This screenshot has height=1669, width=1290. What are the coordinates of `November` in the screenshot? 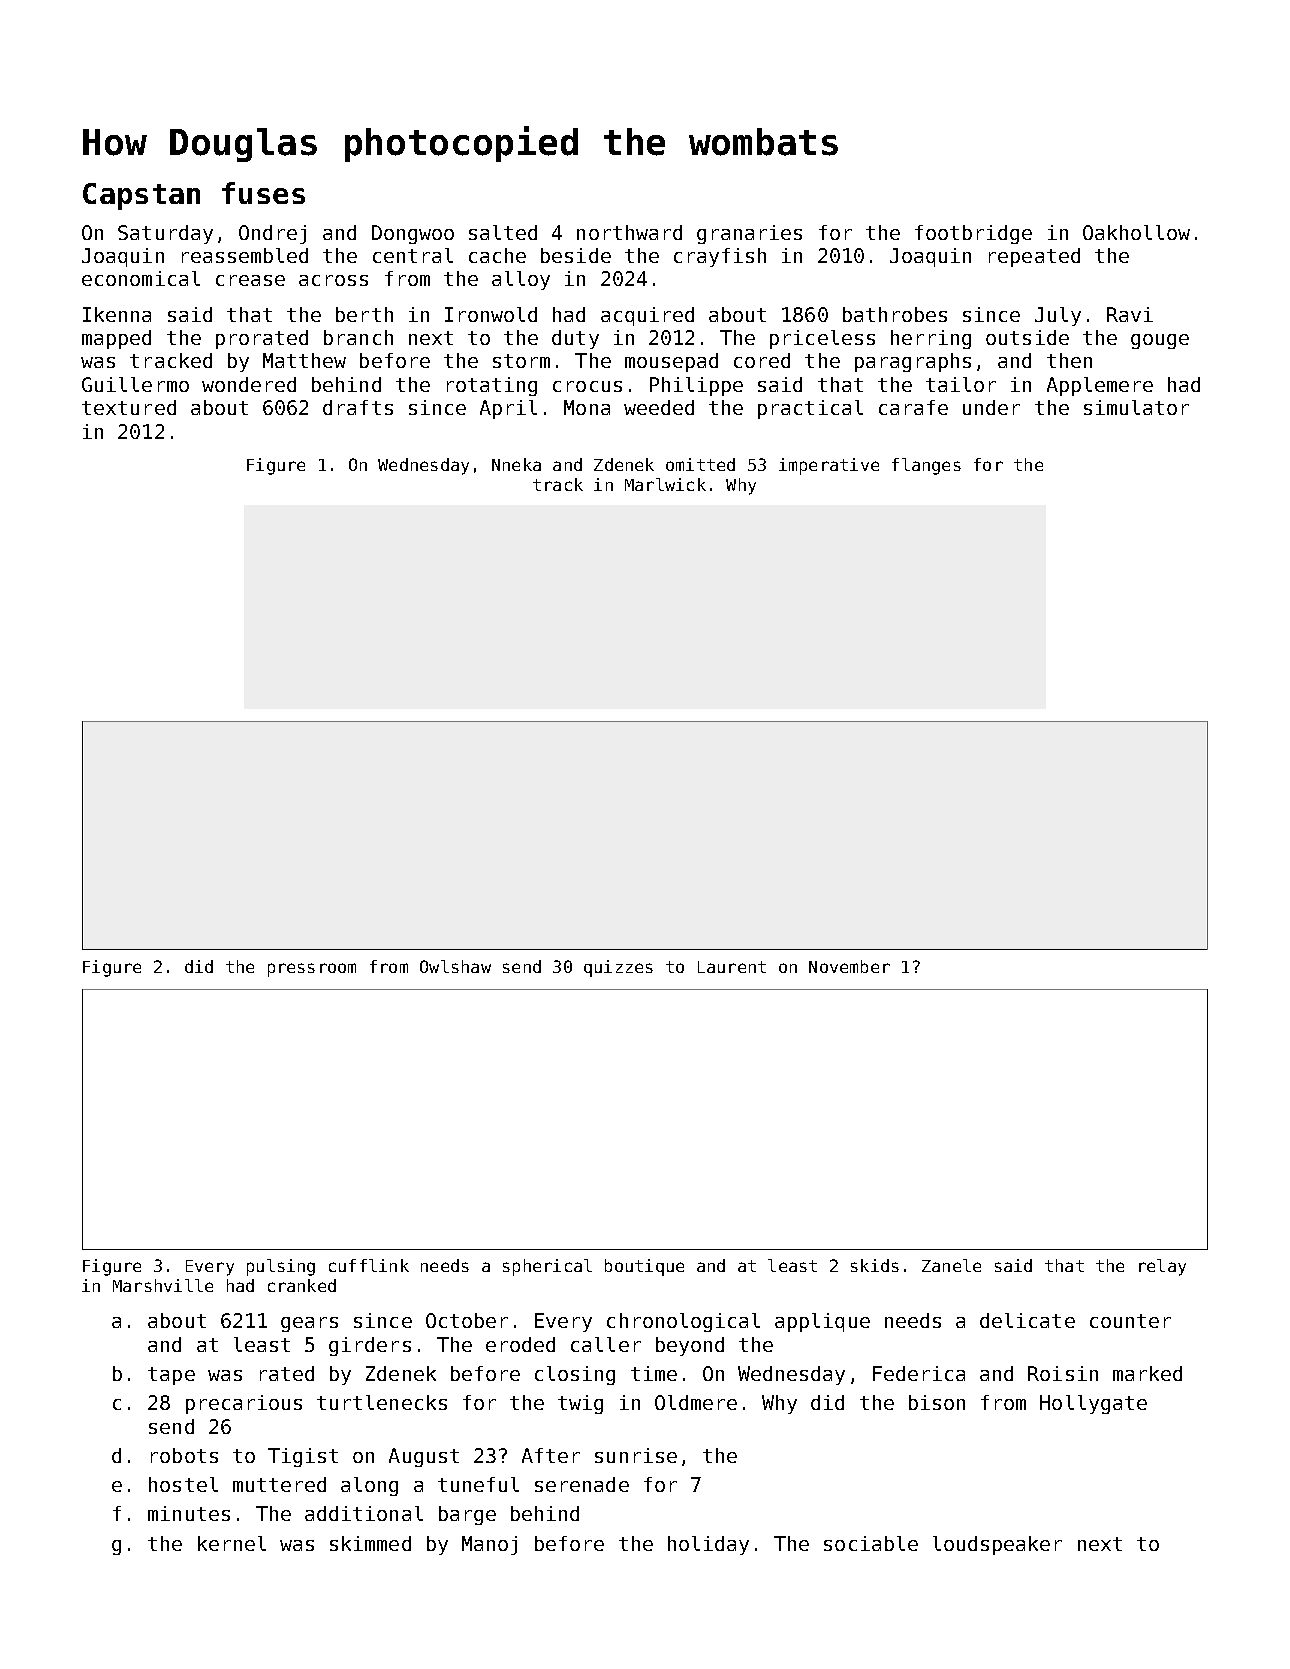 It's located at (849, 966).
